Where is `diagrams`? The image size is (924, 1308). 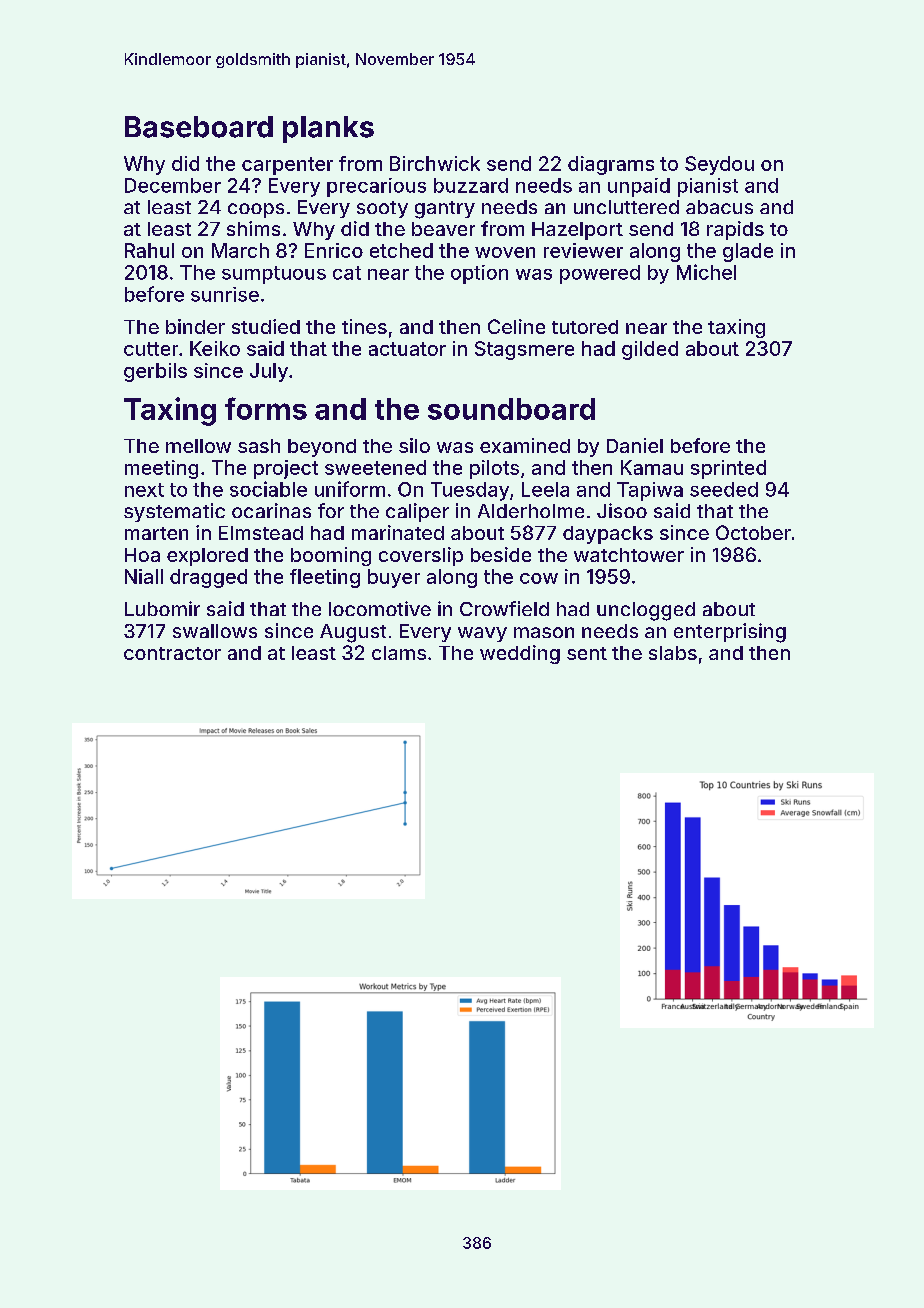
diagrams is located at coordinates (611, 165).
